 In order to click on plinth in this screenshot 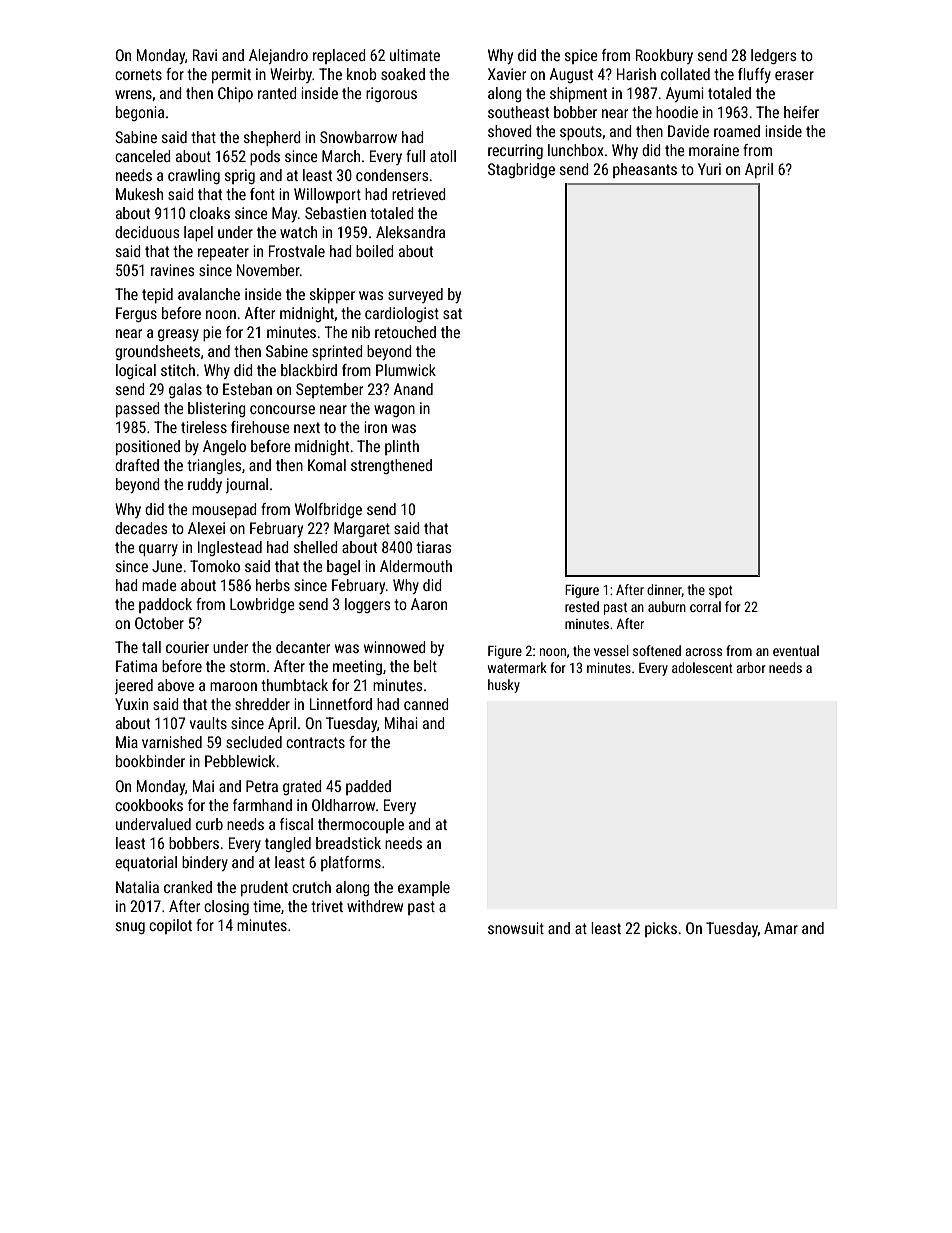, I will do `click(402, 447)`.
